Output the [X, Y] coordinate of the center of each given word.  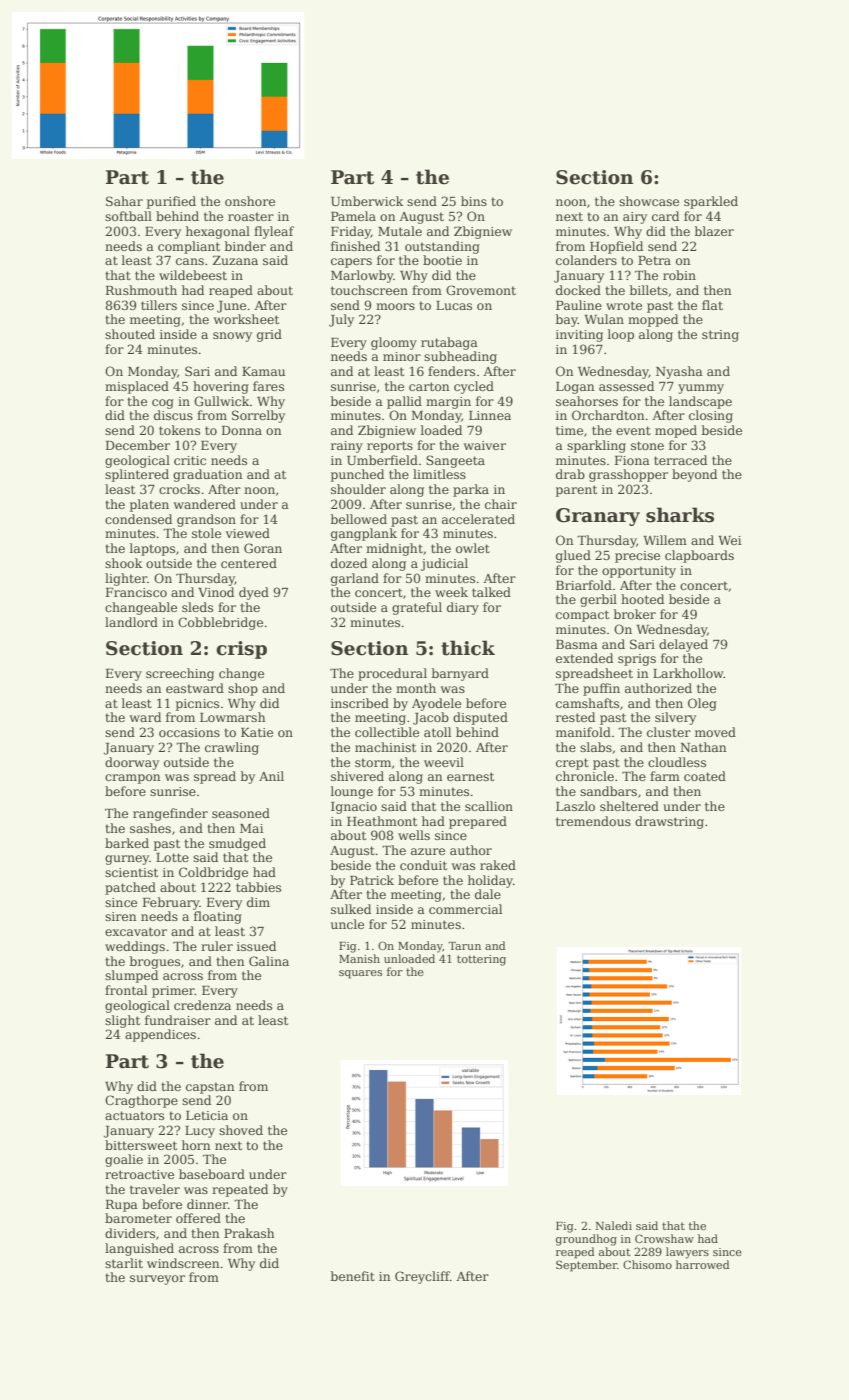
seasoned [241, 813]
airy [635, 218]
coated [705, 776]
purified [171, 202]
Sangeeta [455, 461]
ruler [217, 946]
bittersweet [141, 1145]
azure [428, 851]
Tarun [464, 946]
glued [573, 556]
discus [173, 415]
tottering [481, 960]
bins [474, 201]
